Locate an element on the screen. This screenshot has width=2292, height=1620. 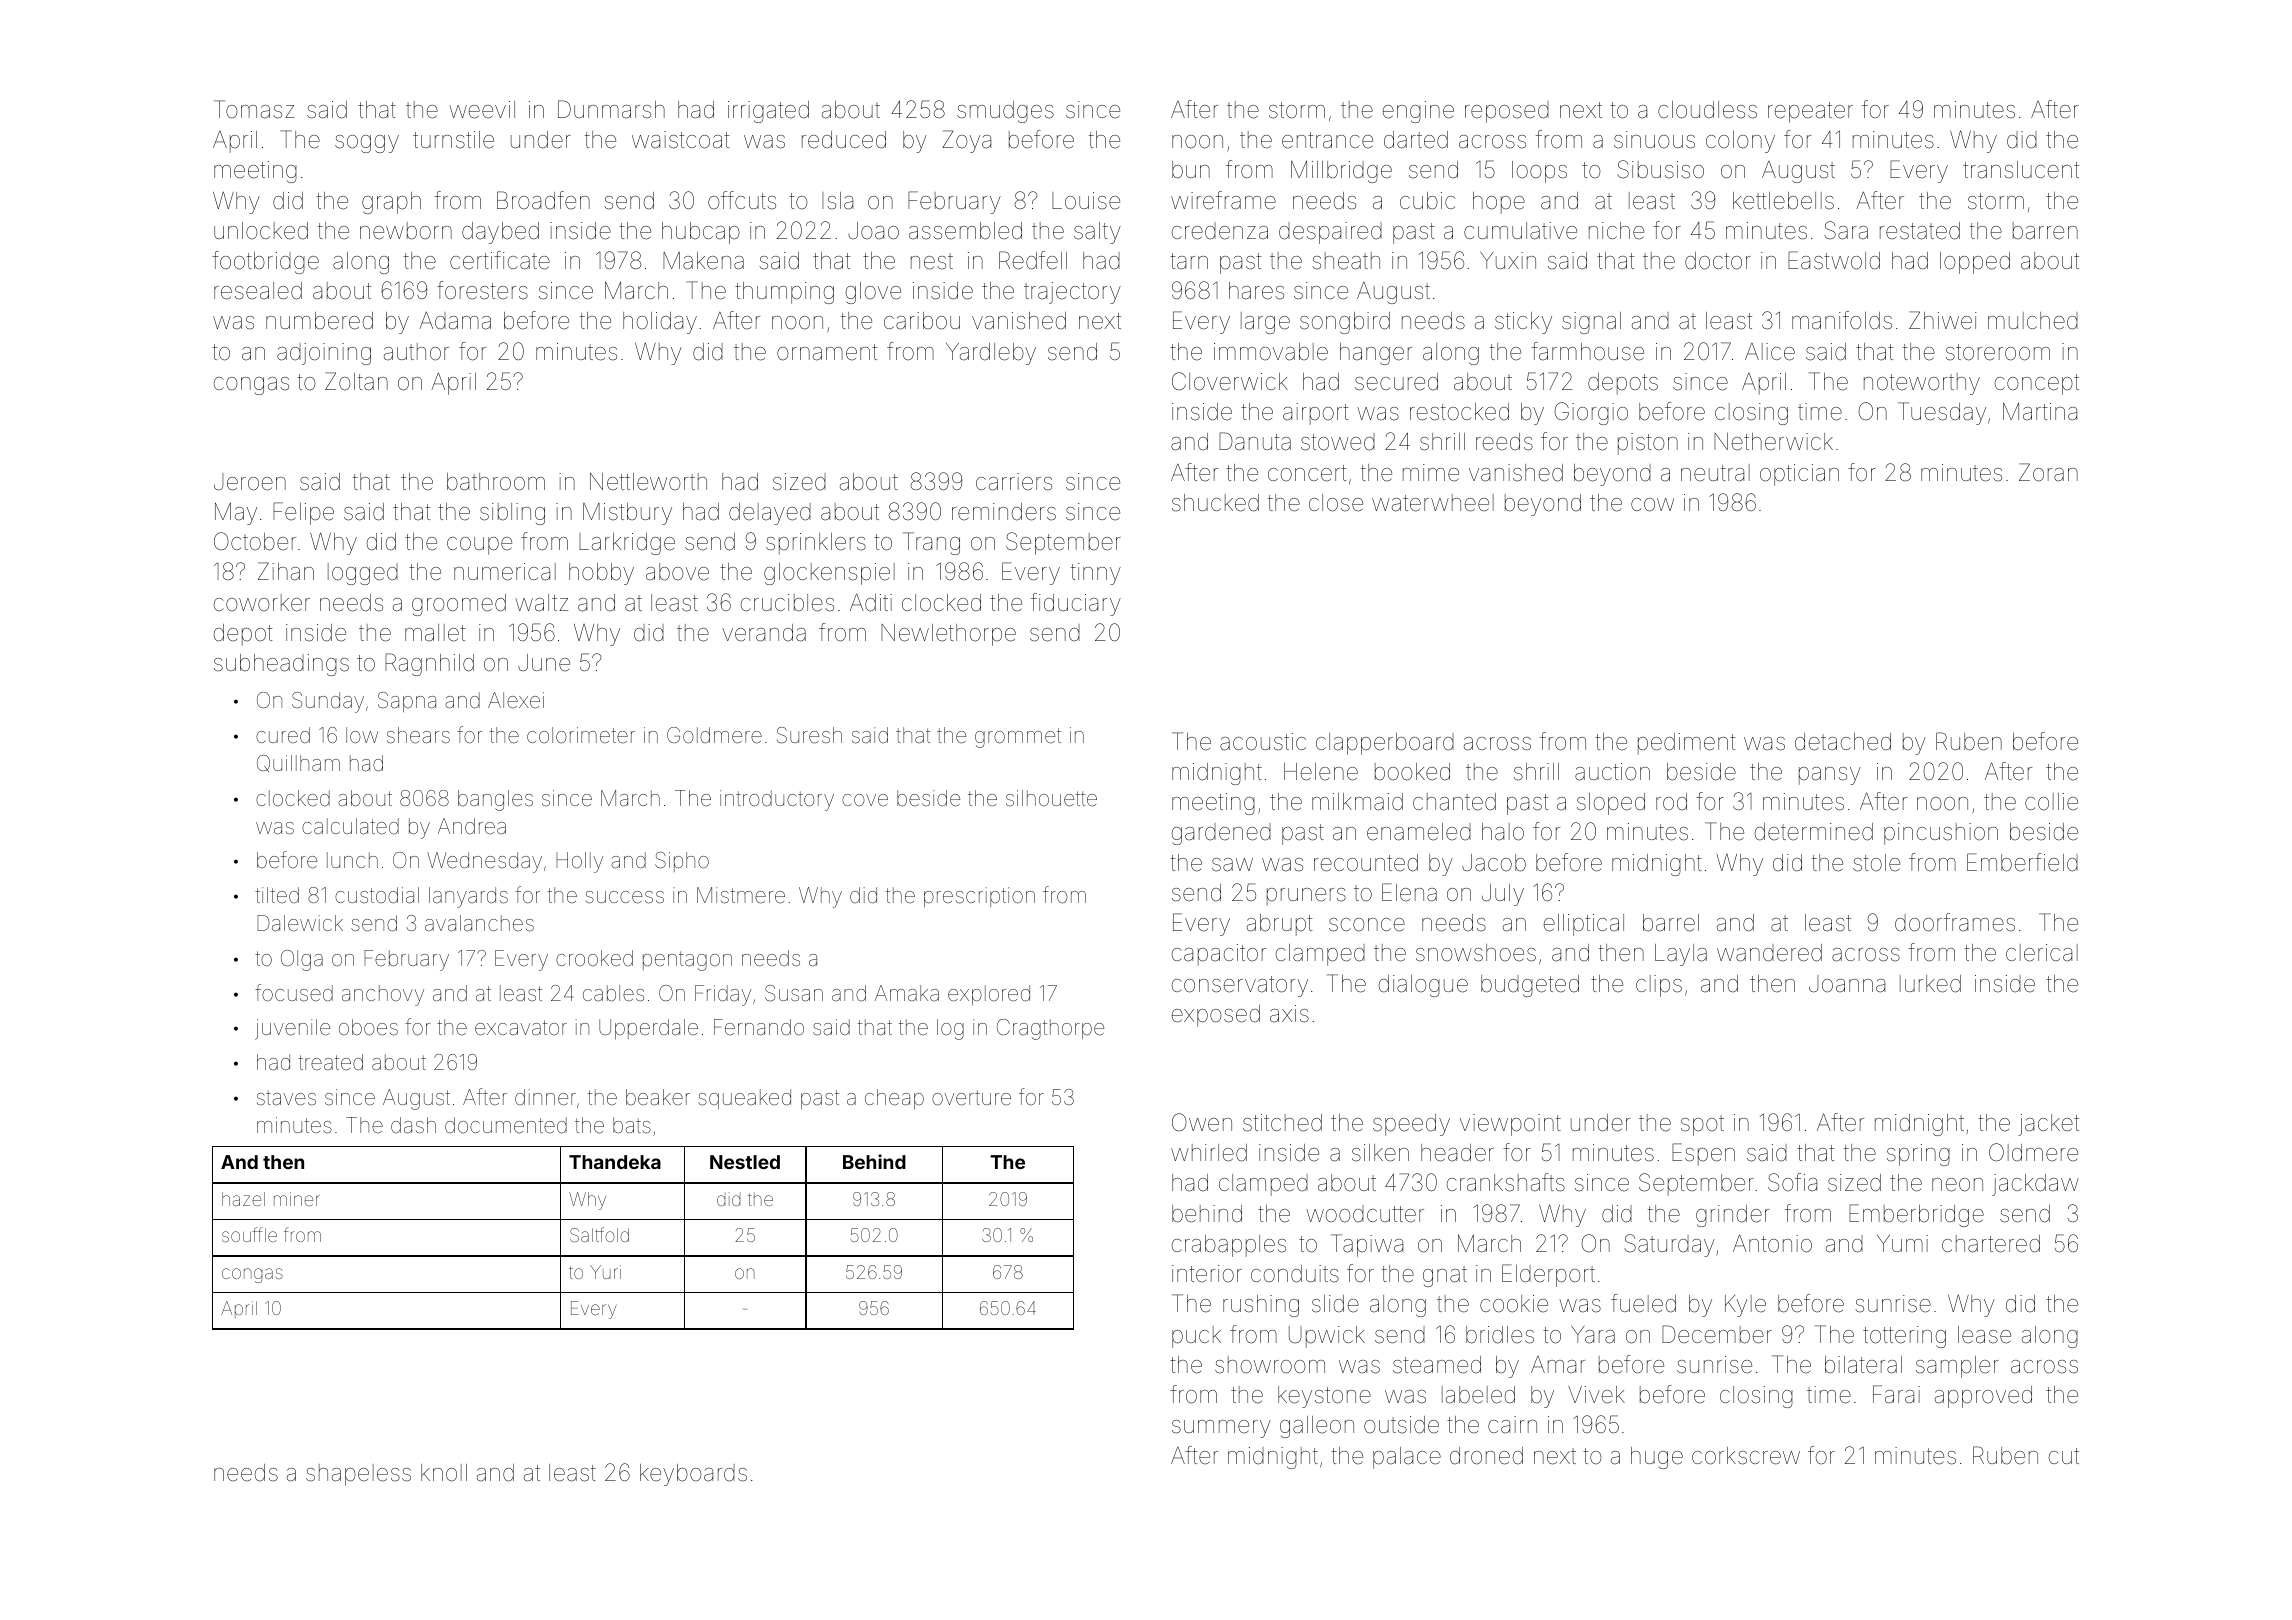
tinny is located at coordinates (1096, 574).
